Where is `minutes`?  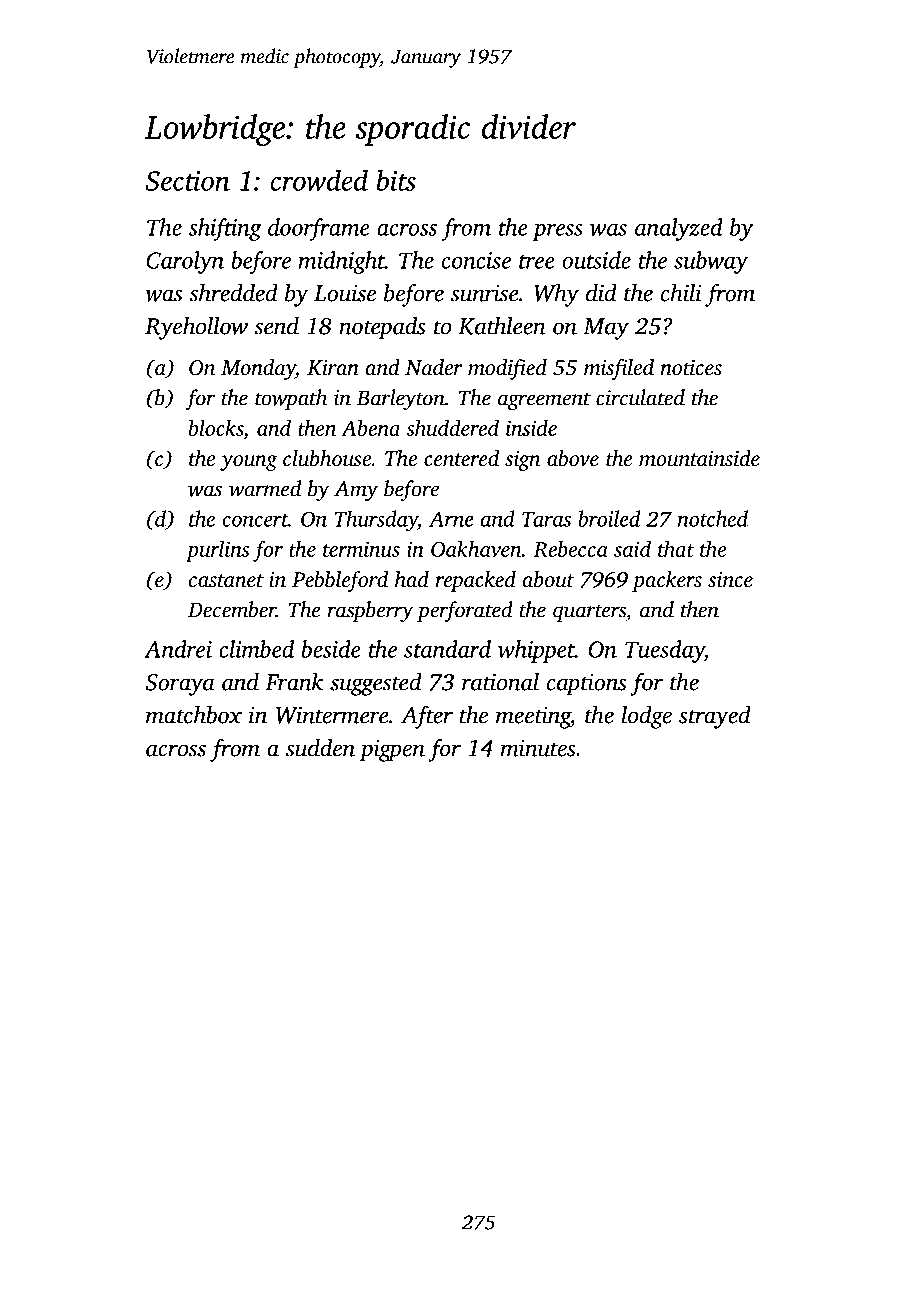
minutes is located at coordinates (538, 748).
